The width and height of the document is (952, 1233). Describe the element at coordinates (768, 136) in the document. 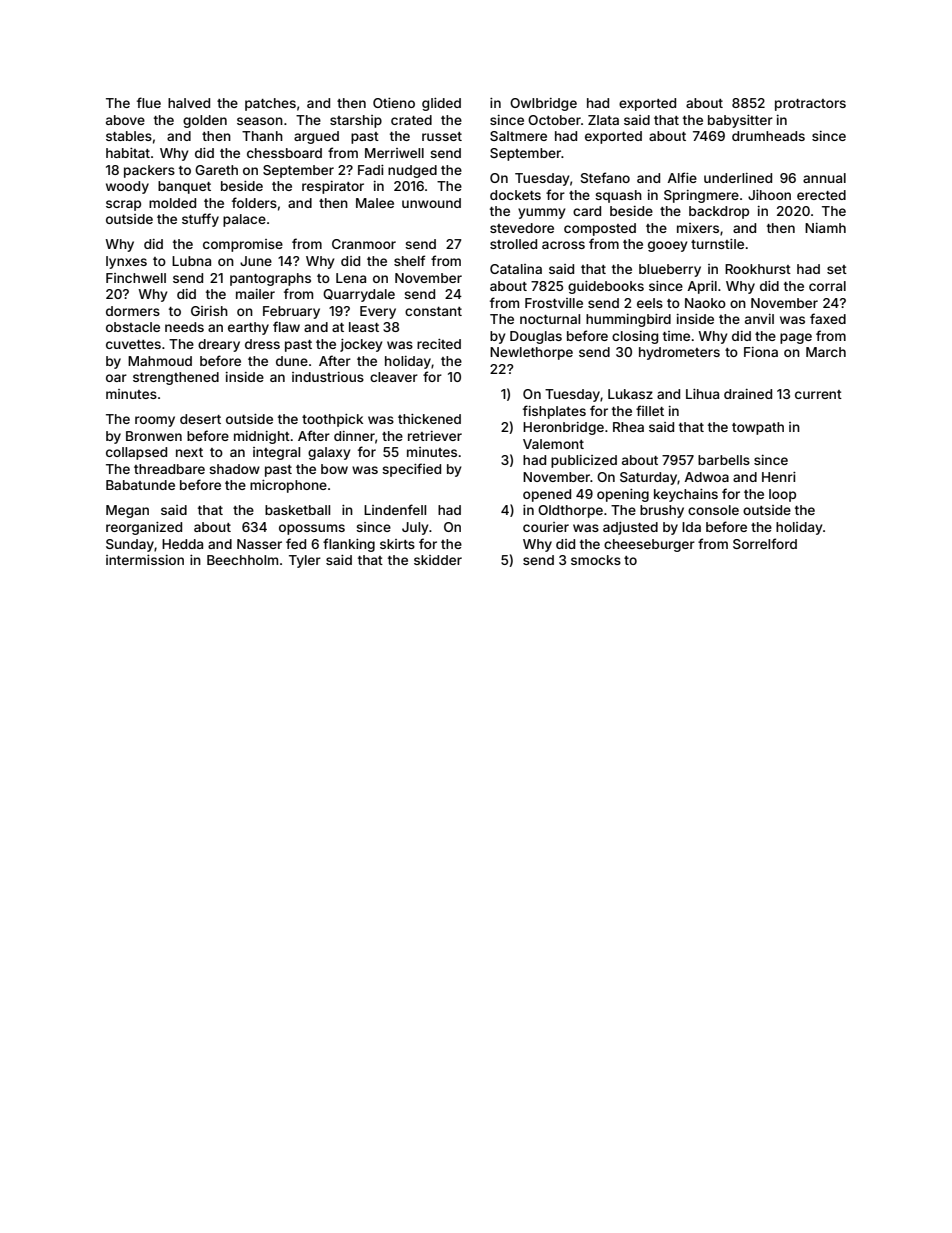

I see `drumheads` at that location.
